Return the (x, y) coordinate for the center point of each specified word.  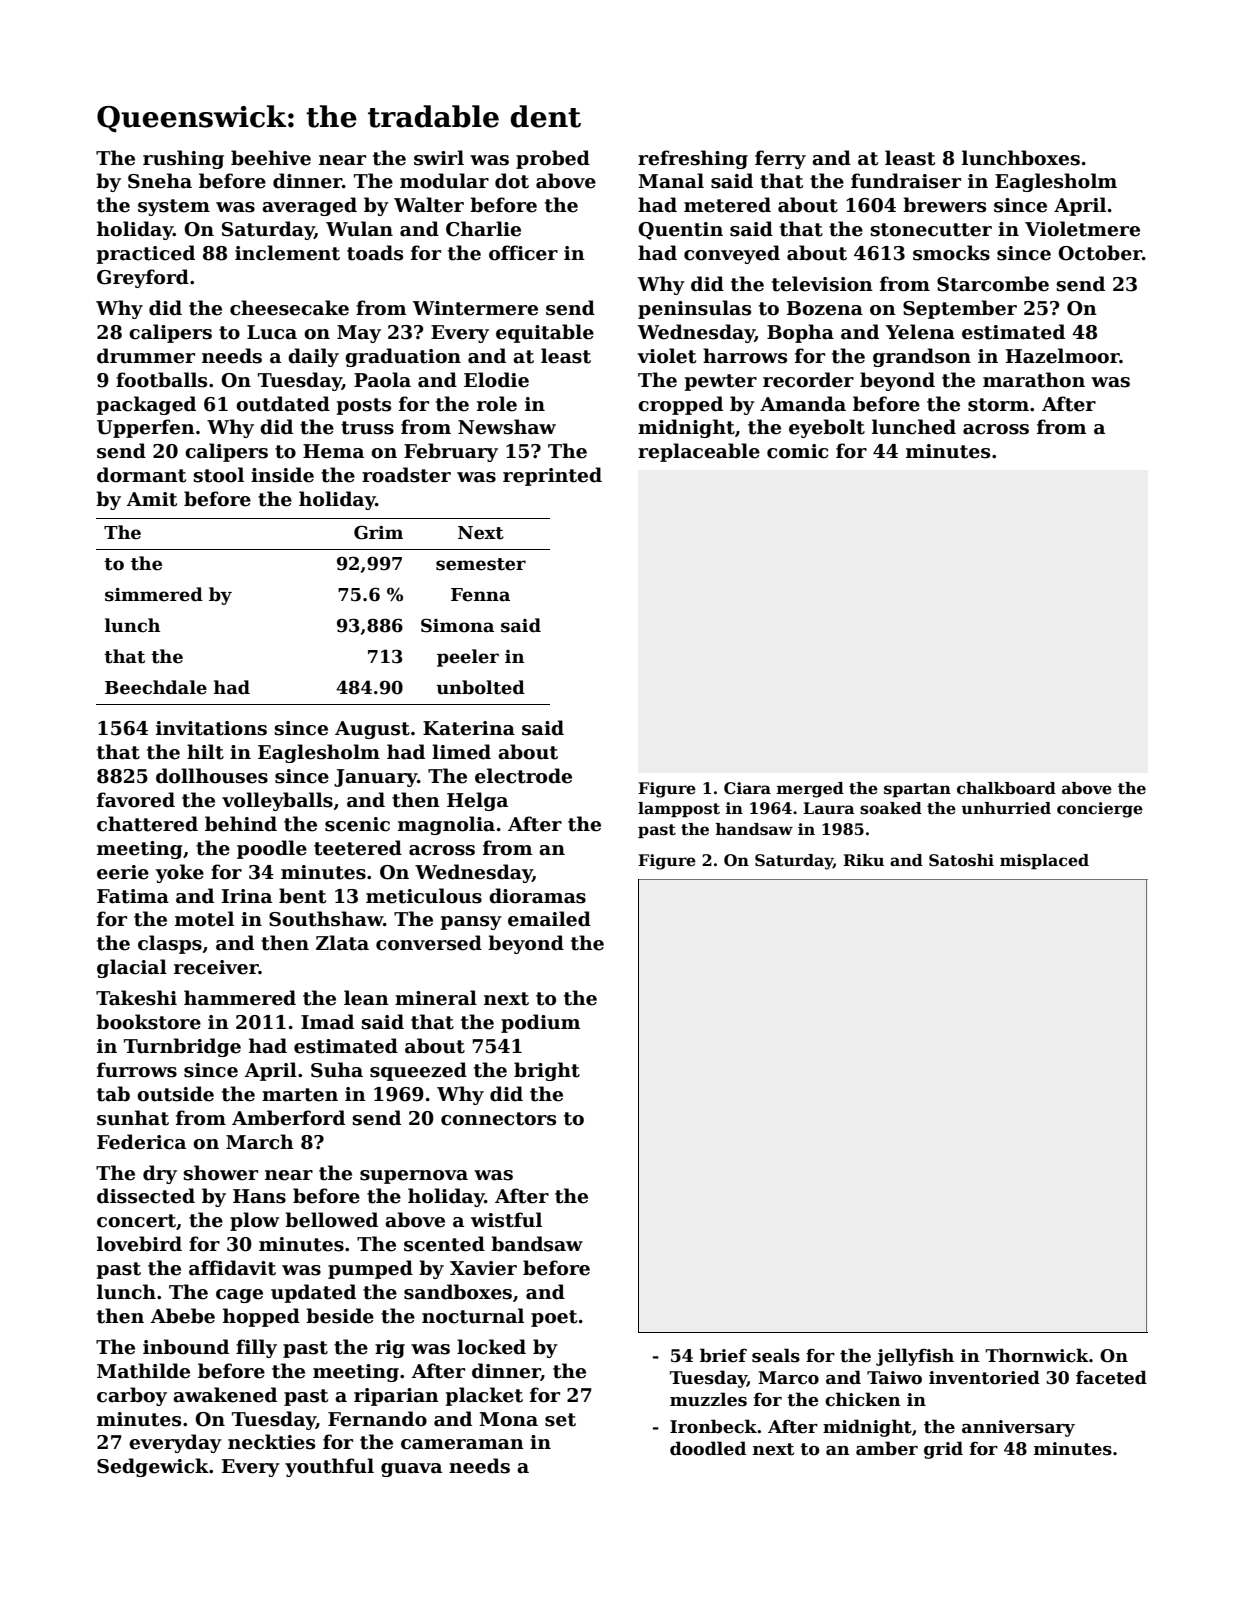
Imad (327, 1022)
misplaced (1044, 861)
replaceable (699, 452)
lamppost (679, 809)
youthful (329, 1467)
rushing (183, 159)
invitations (211, 728)
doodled (708, 1448)
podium (540, 1023)
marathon (1034, 380)
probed (553, 159)
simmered (154, 594)
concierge (1100, 810)
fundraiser (906, 181)
